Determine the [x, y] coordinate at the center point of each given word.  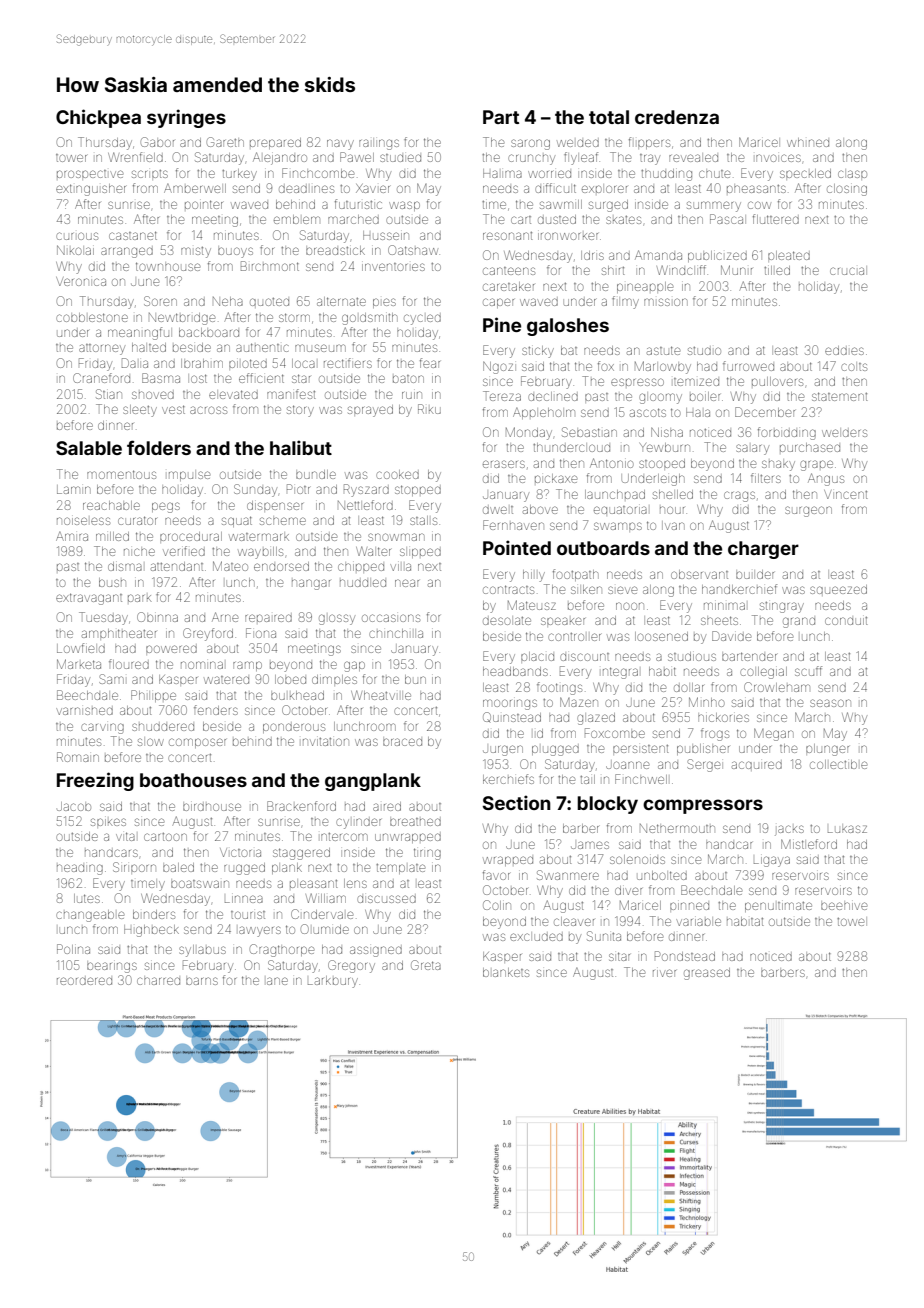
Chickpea [98, 118]
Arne [225, 617]
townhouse [168, 266]
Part [501, 117]
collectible [838, 764]
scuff [808, 671]
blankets [506, 972]
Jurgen [503, 750]
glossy [337, 619]
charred [158, 981]
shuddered [163, 727]
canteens [509, 271]
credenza [677, 117]
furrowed [748, 366]
